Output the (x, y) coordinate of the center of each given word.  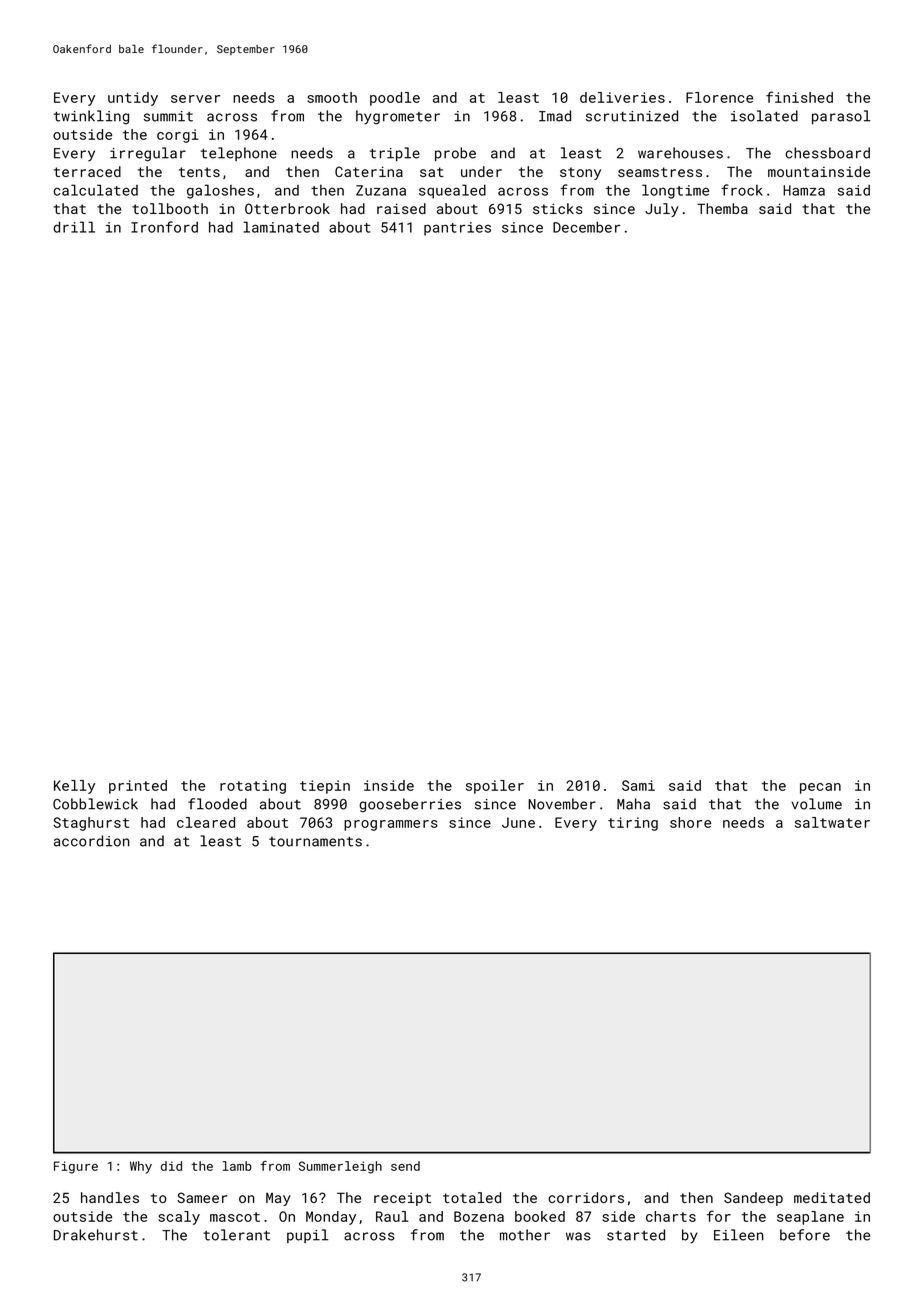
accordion (92, 841)
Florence (719, 97)
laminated (281, 227)
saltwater (832, 822)
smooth (332, 97)
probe (455, 154)
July (662, 210)
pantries (457, 229)
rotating (253, 787)
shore (690, 822)
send (405, 1166)
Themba (722, 208)
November (562, 804)
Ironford (164, 227)
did (171, 1166)
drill (74, 227)
